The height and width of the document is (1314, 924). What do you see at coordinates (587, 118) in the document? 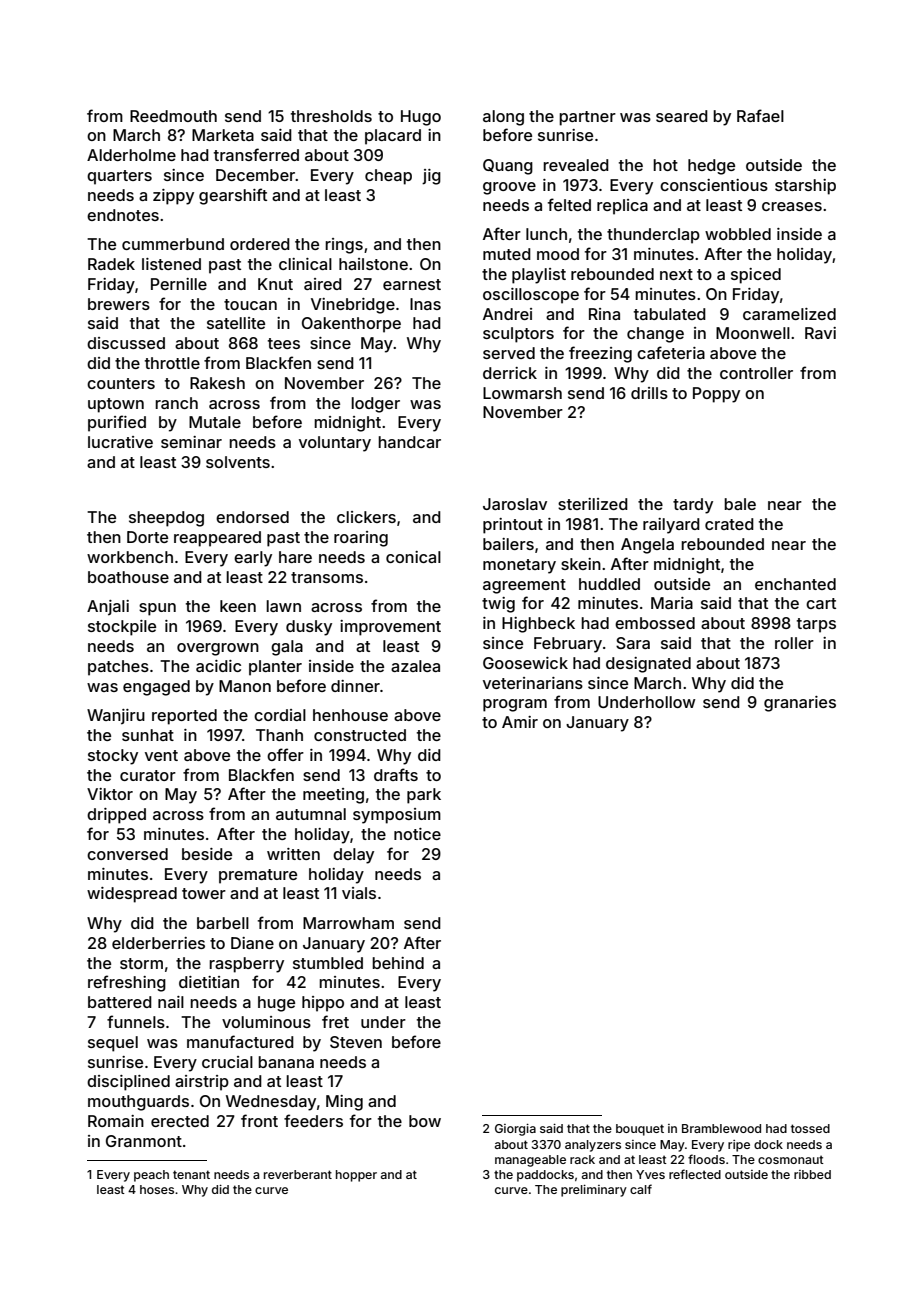
I see `partner` at bounding box center [587, 118].
